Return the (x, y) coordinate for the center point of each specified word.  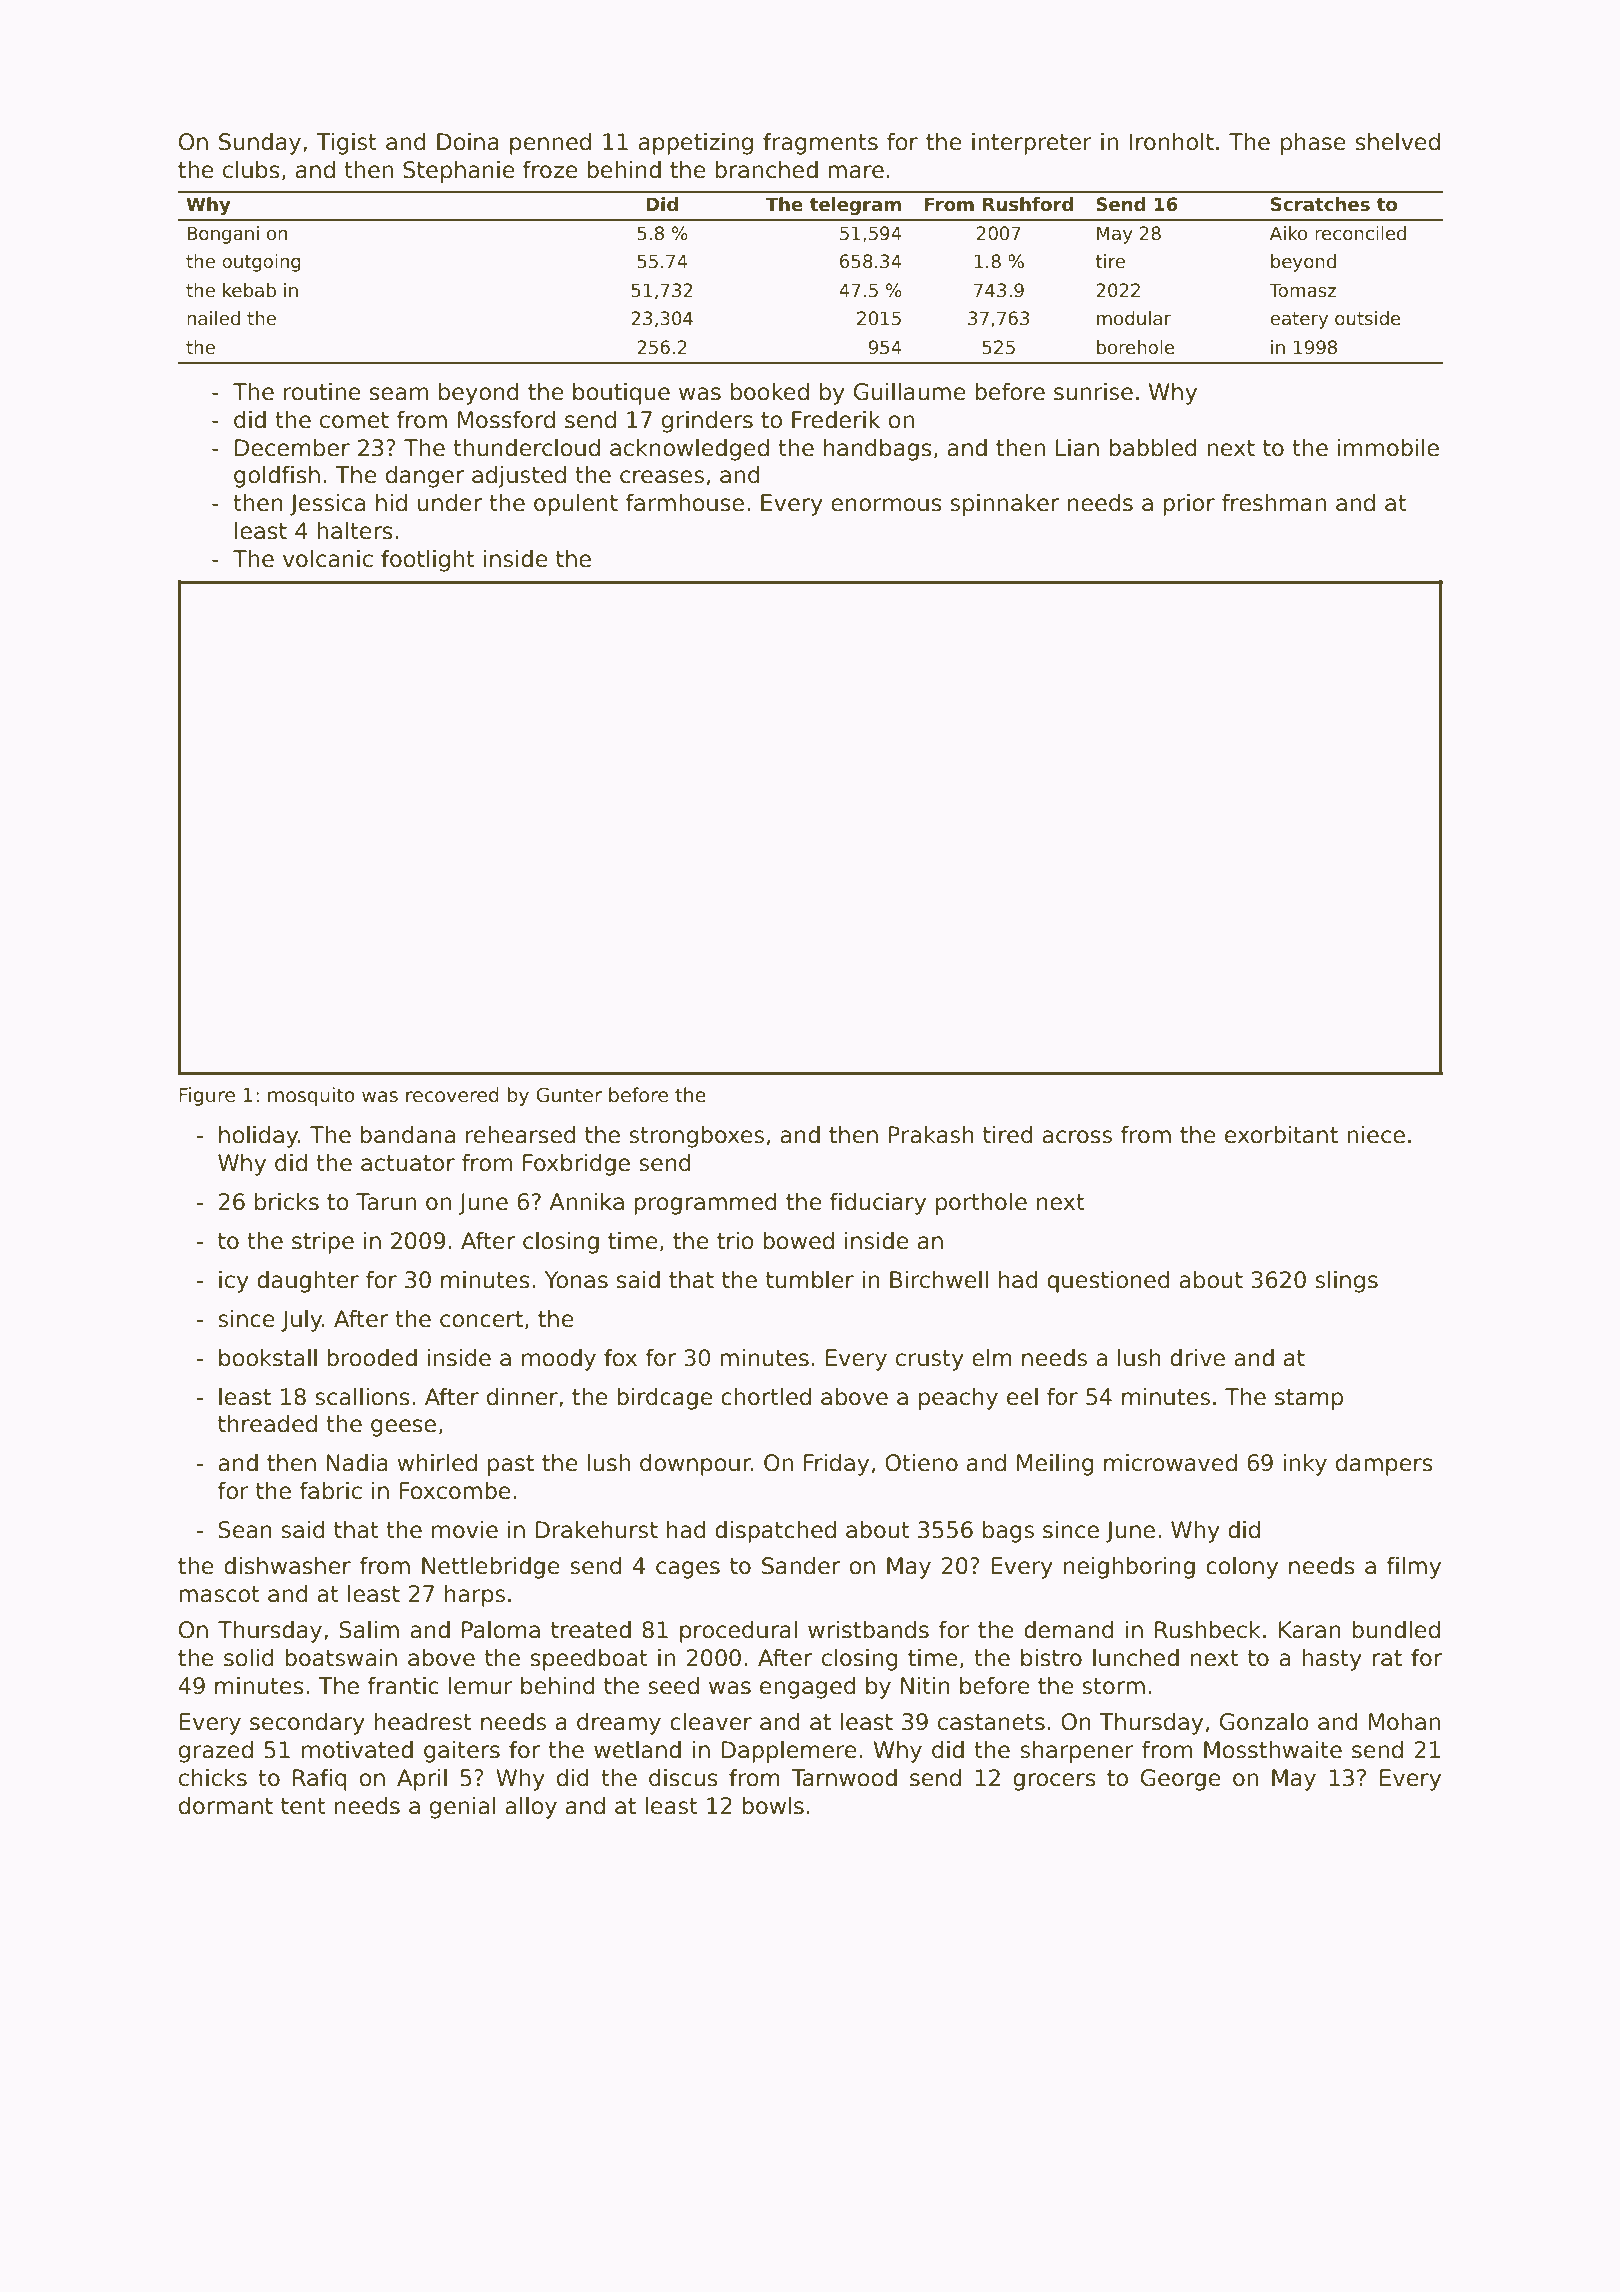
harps (475, 1596)
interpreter (1032, 144)
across (1077, 1137)
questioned (1108, 1282)
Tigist (346, 144)
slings (1346, 1282)
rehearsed (521, 1135)
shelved (1398, 142)
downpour (695, 1465)
